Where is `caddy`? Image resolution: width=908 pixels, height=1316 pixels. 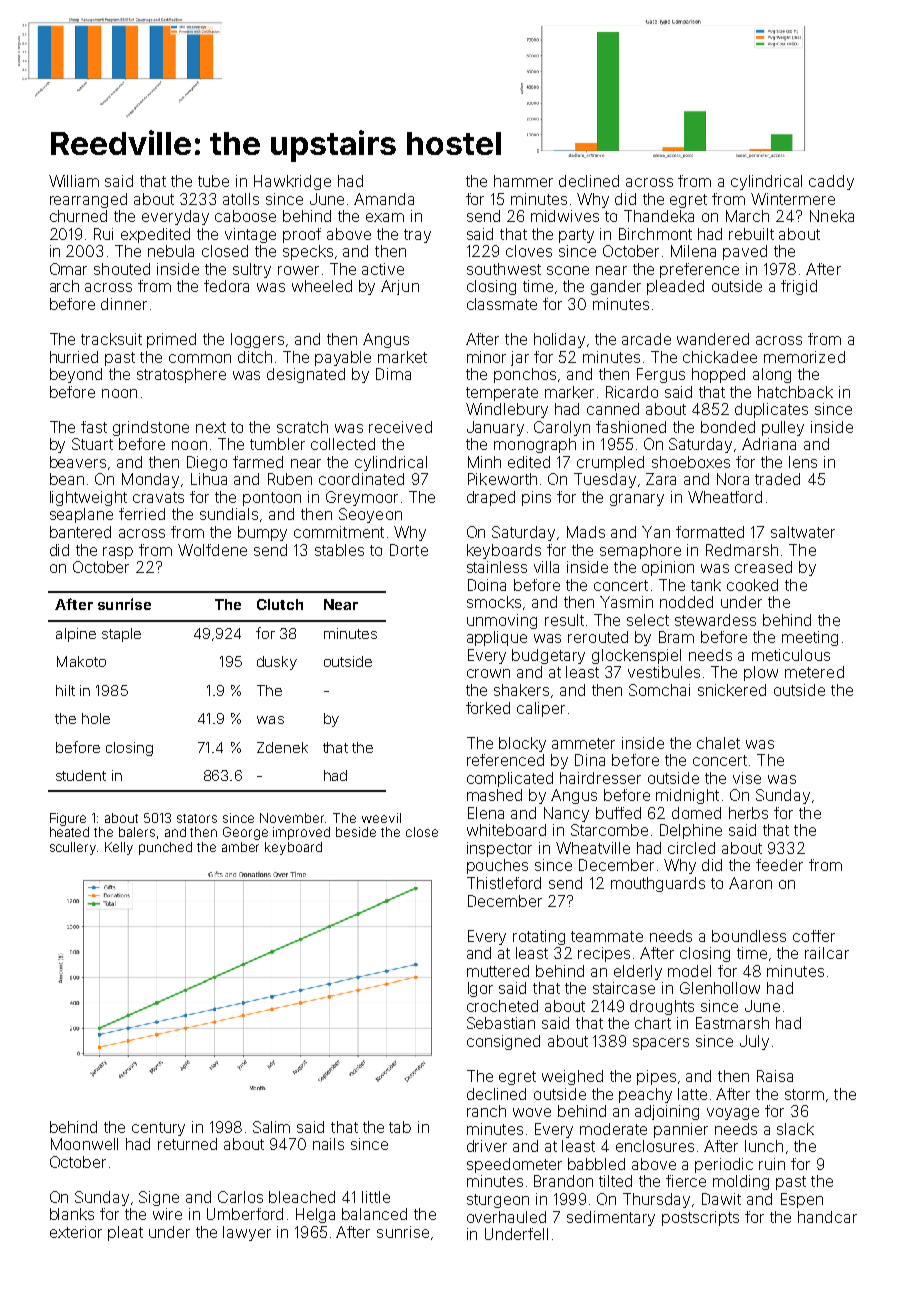 caddy is located at coordinates (831, 182).
